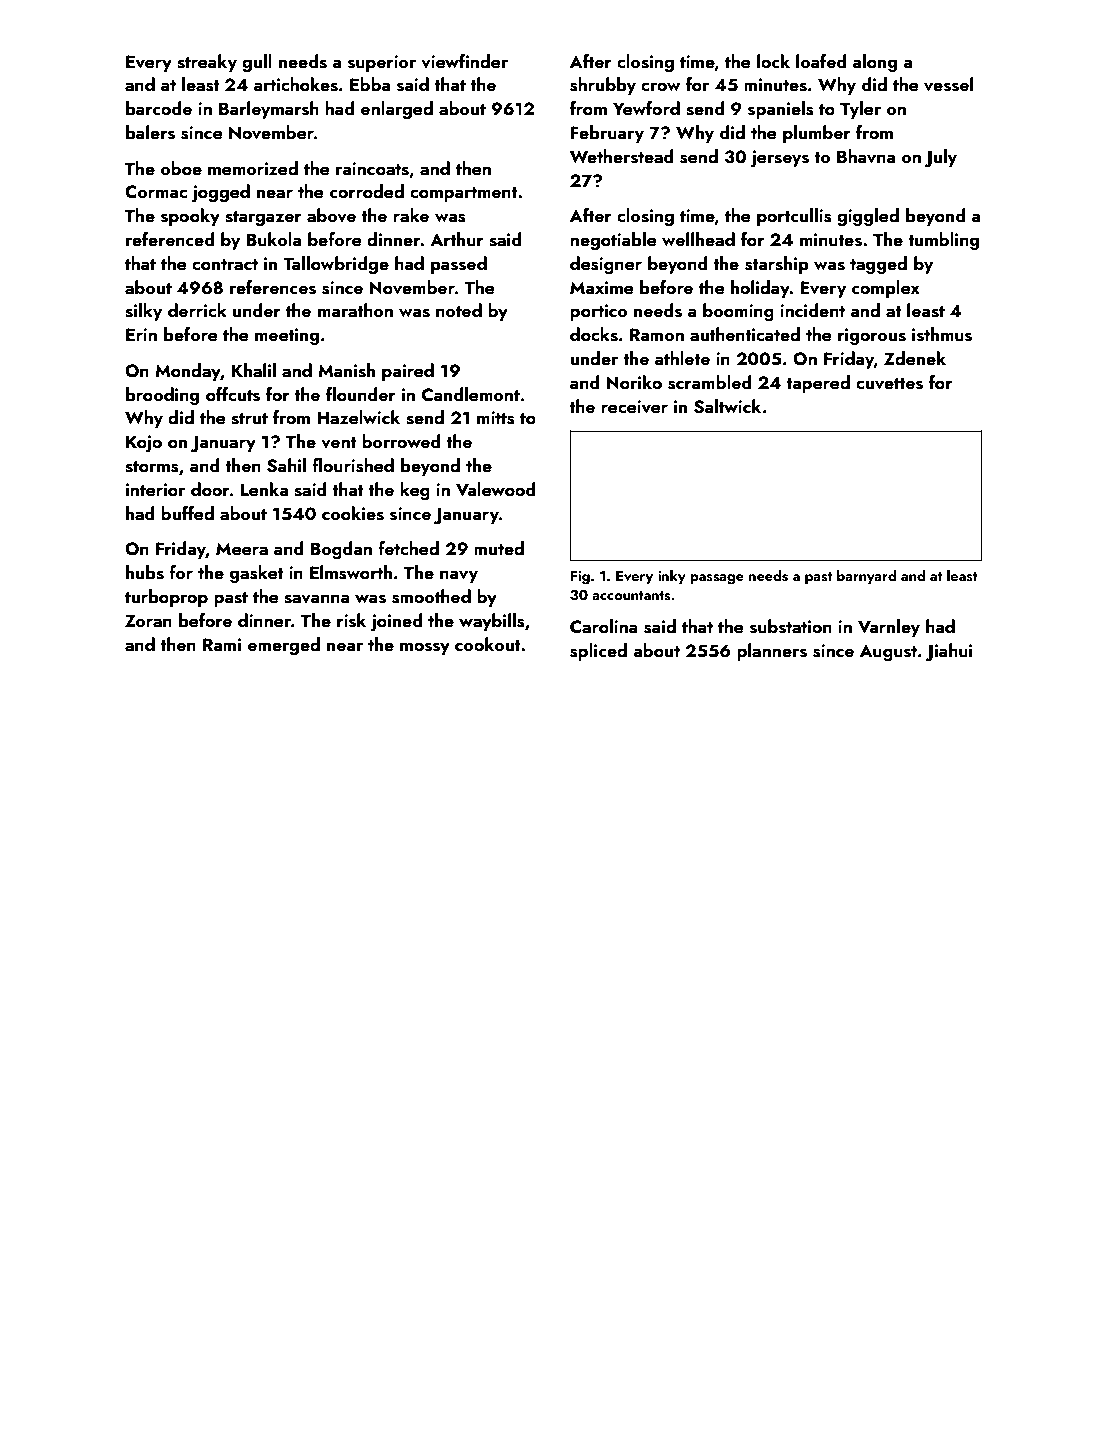 Image resolution: width=1107 pixels, height=1432 pixels. What do you see at coordinates (339, 443) in the image?
I see `vent` at bounding box center [339, 443].
